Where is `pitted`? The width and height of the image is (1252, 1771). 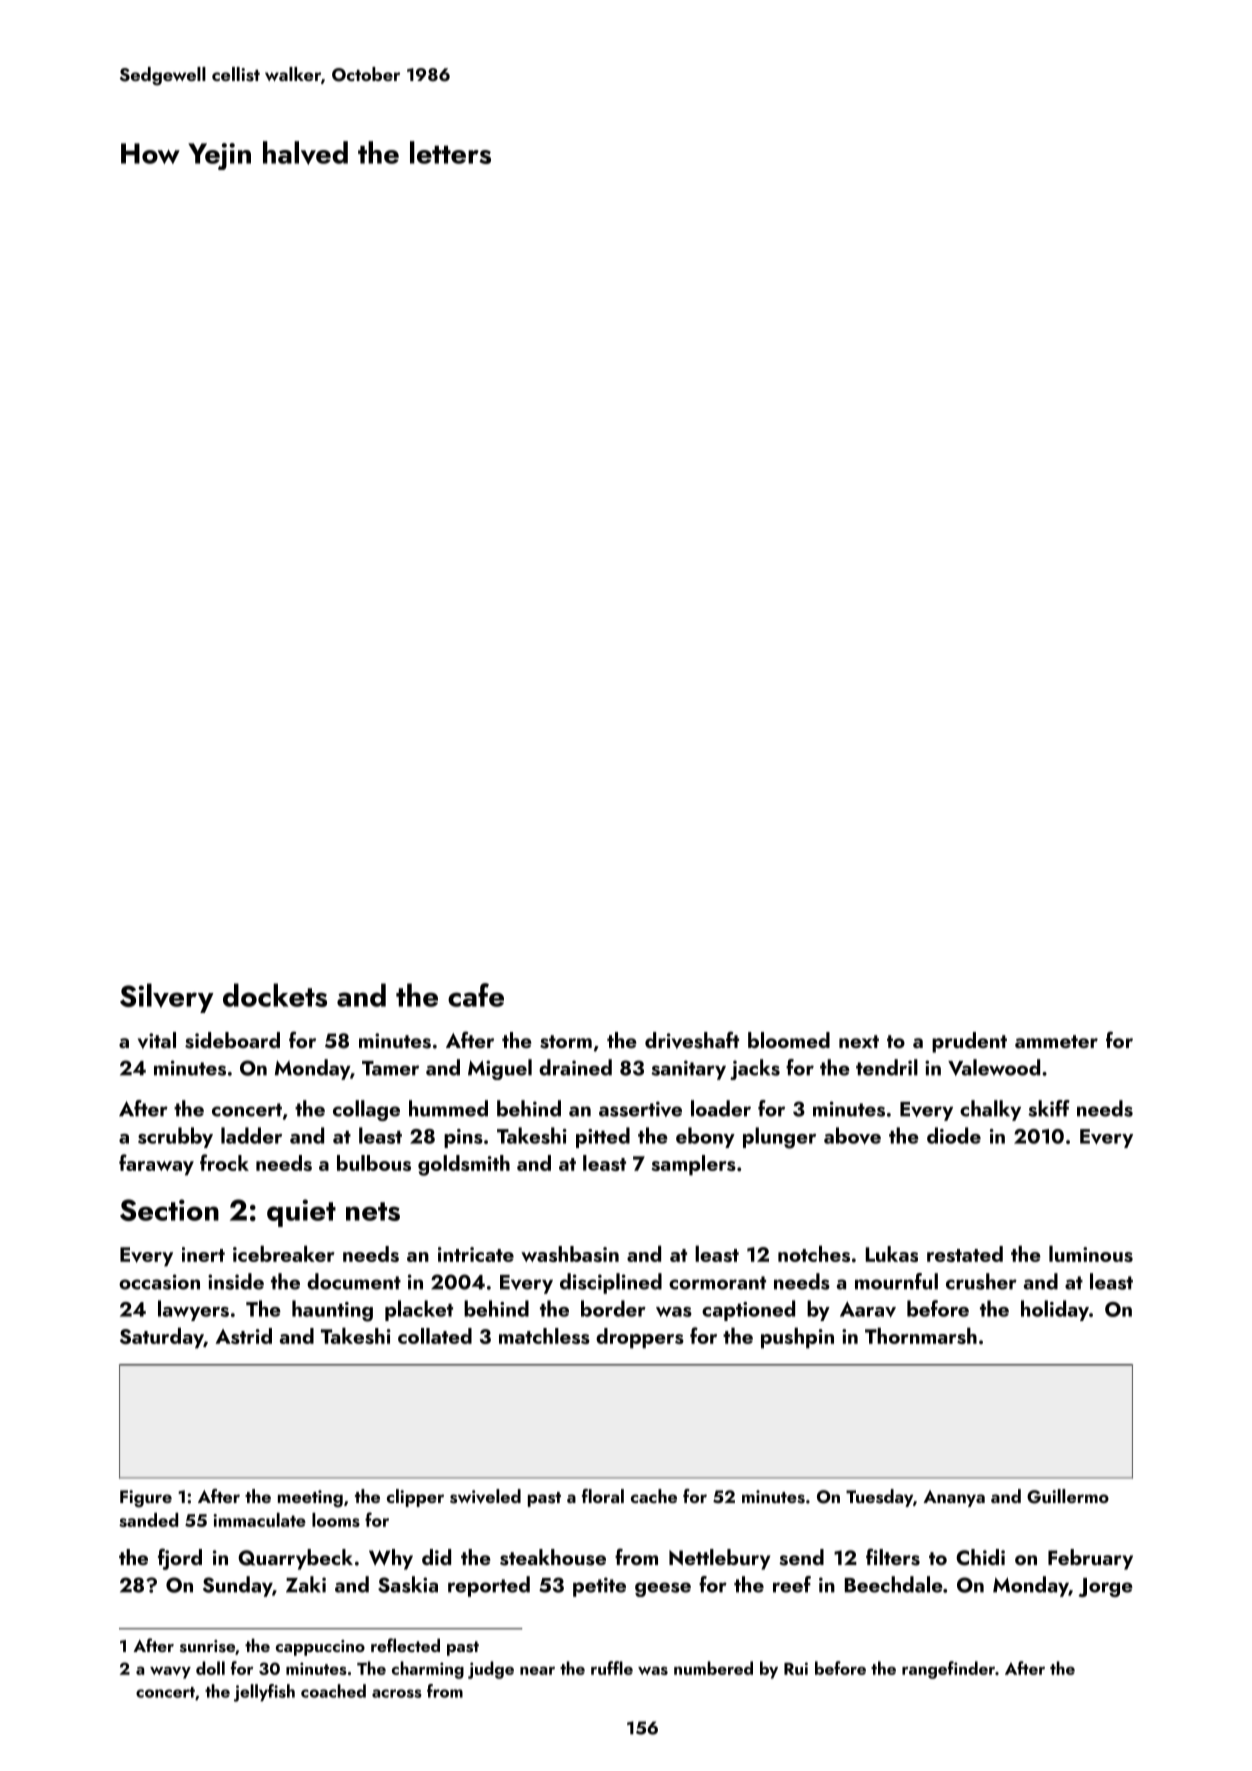 pitted is located at coordinates (603, 1137).
